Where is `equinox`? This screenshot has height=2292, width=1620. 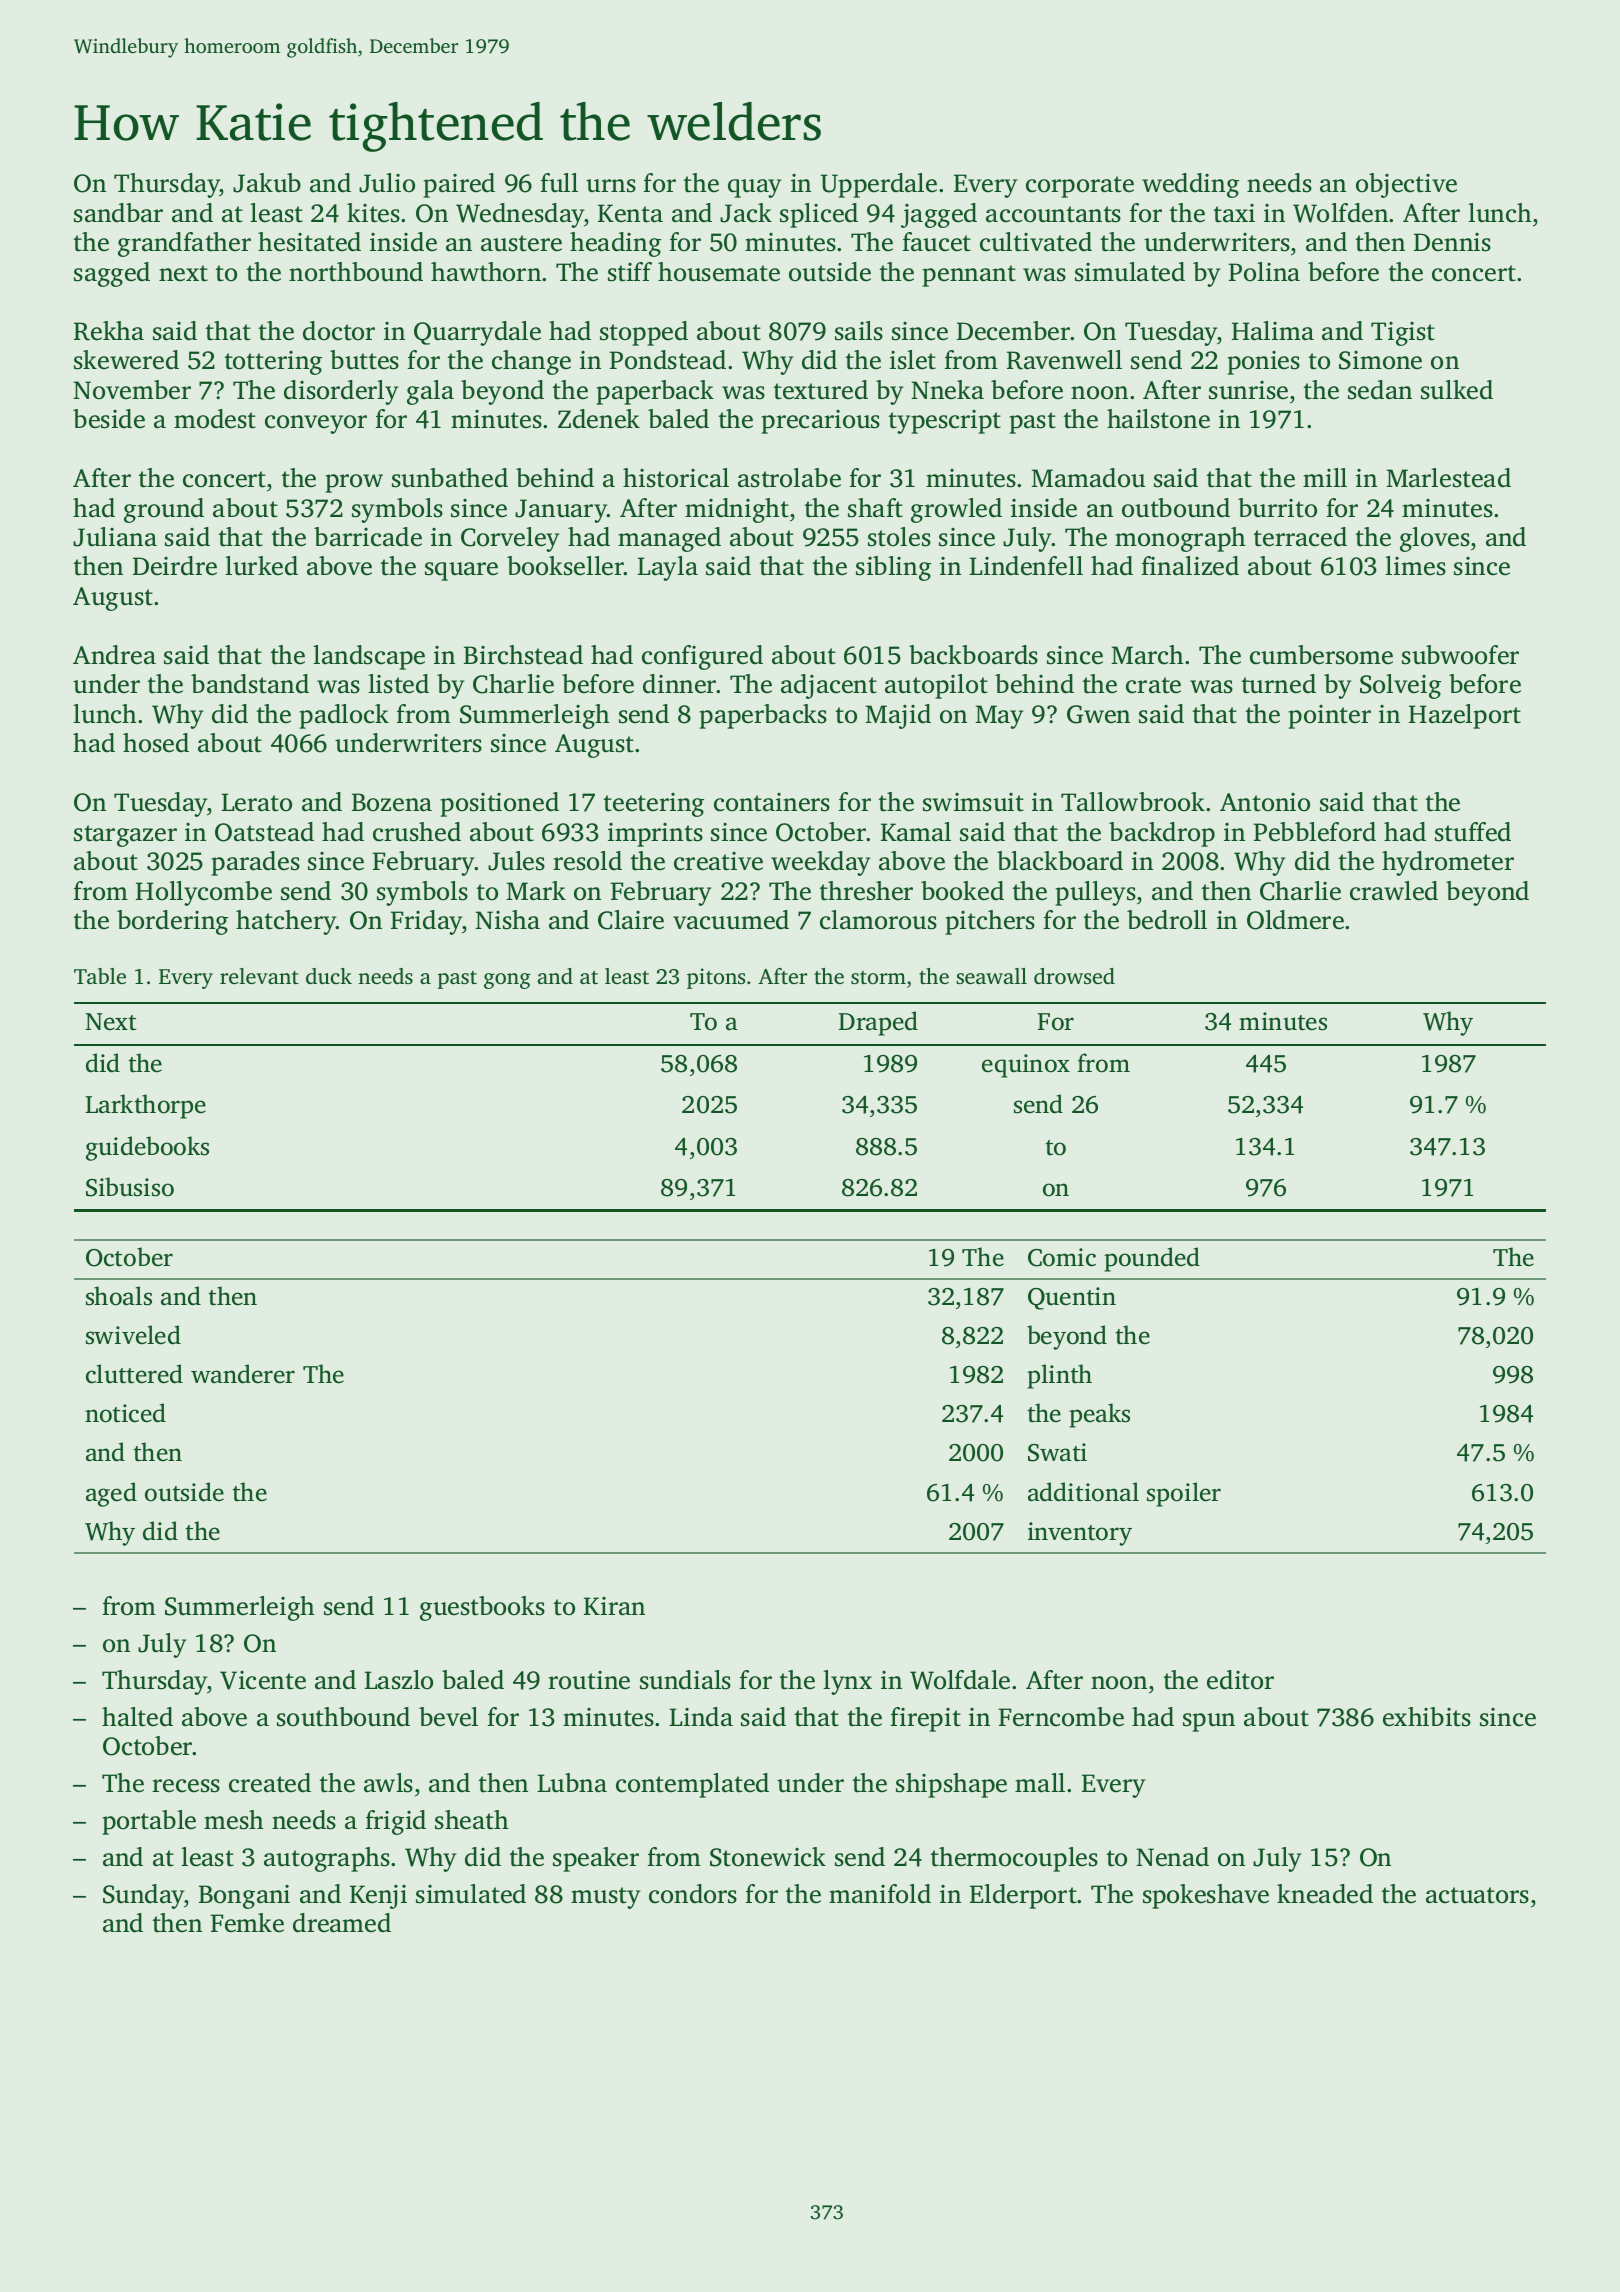
equinox is located at coordinates (1026, 1066).
